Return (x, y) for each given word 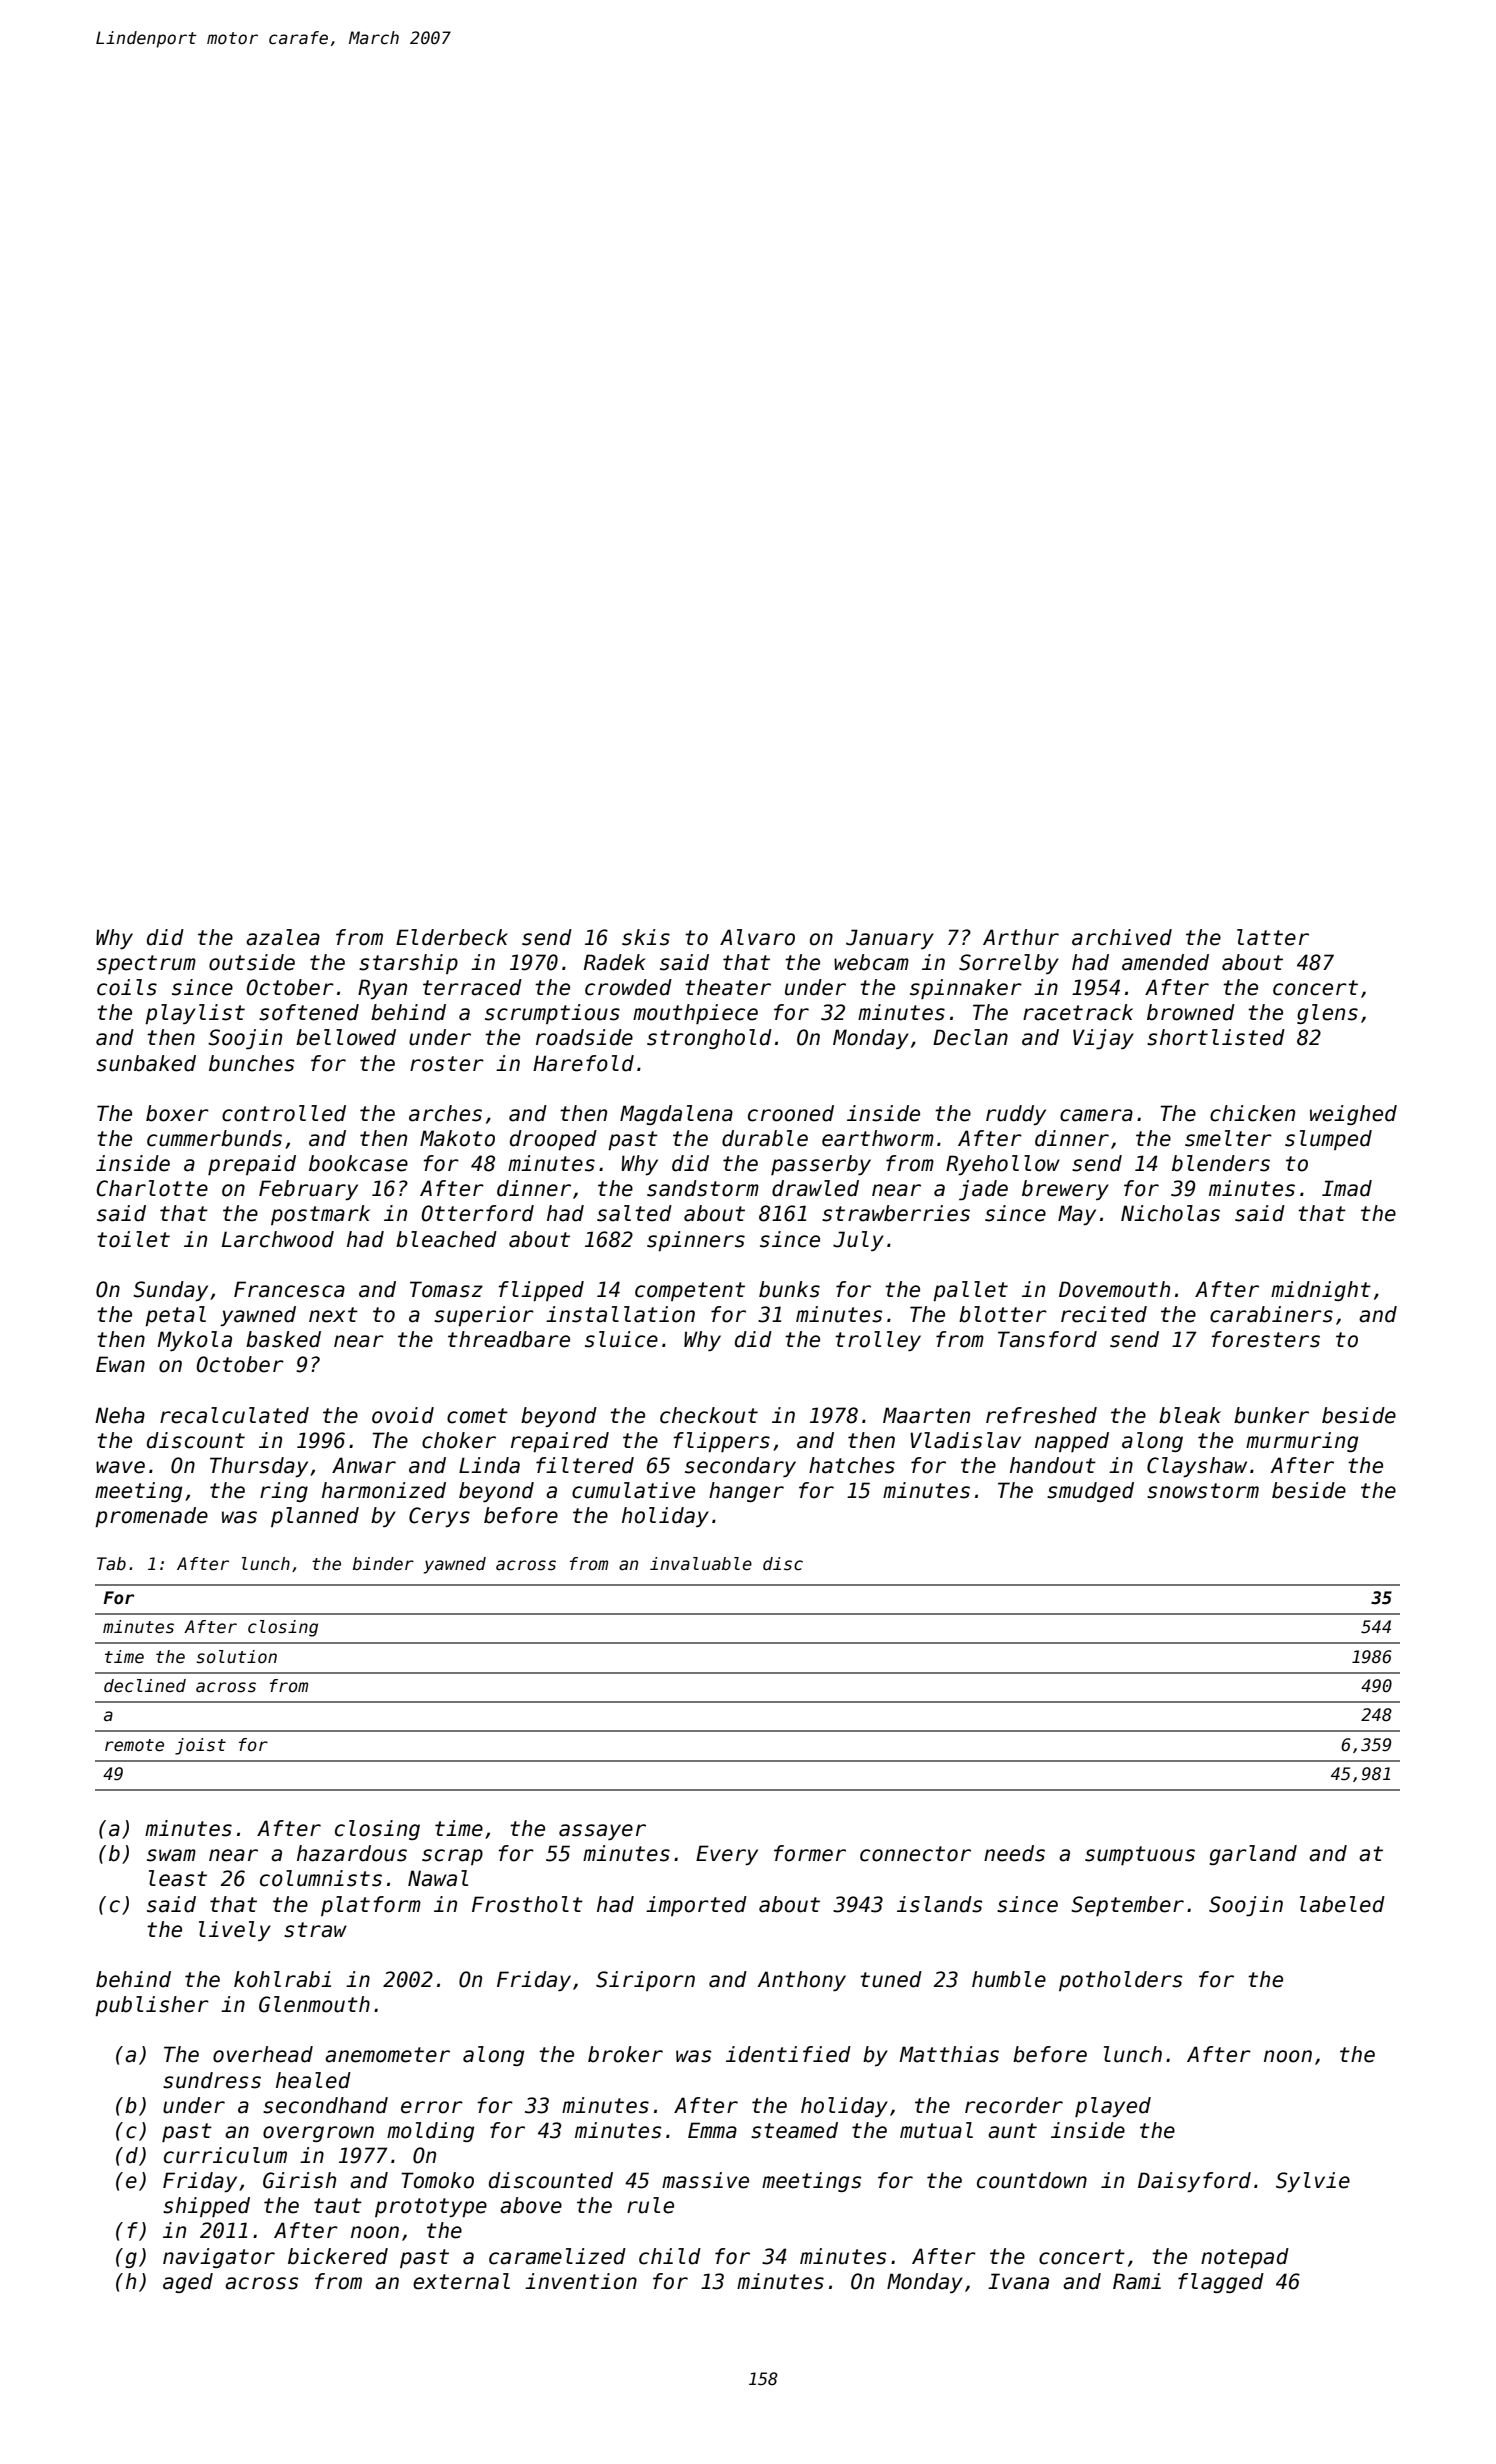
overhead (263, 2054)
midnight (1321, 1291)
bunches (251, 1063)
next (333, 1315)
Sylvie (1313, 2182)
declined (145, 1686)
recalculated (234, 1415)
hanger (746, 1492)
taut (338, 2206)
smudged (1090, 1492)
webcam (871, 962)
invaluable (701, 1564)
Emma (712, 2130)
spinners (696, 1241)
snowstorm (1203, 1491)
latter (1273, 937)
